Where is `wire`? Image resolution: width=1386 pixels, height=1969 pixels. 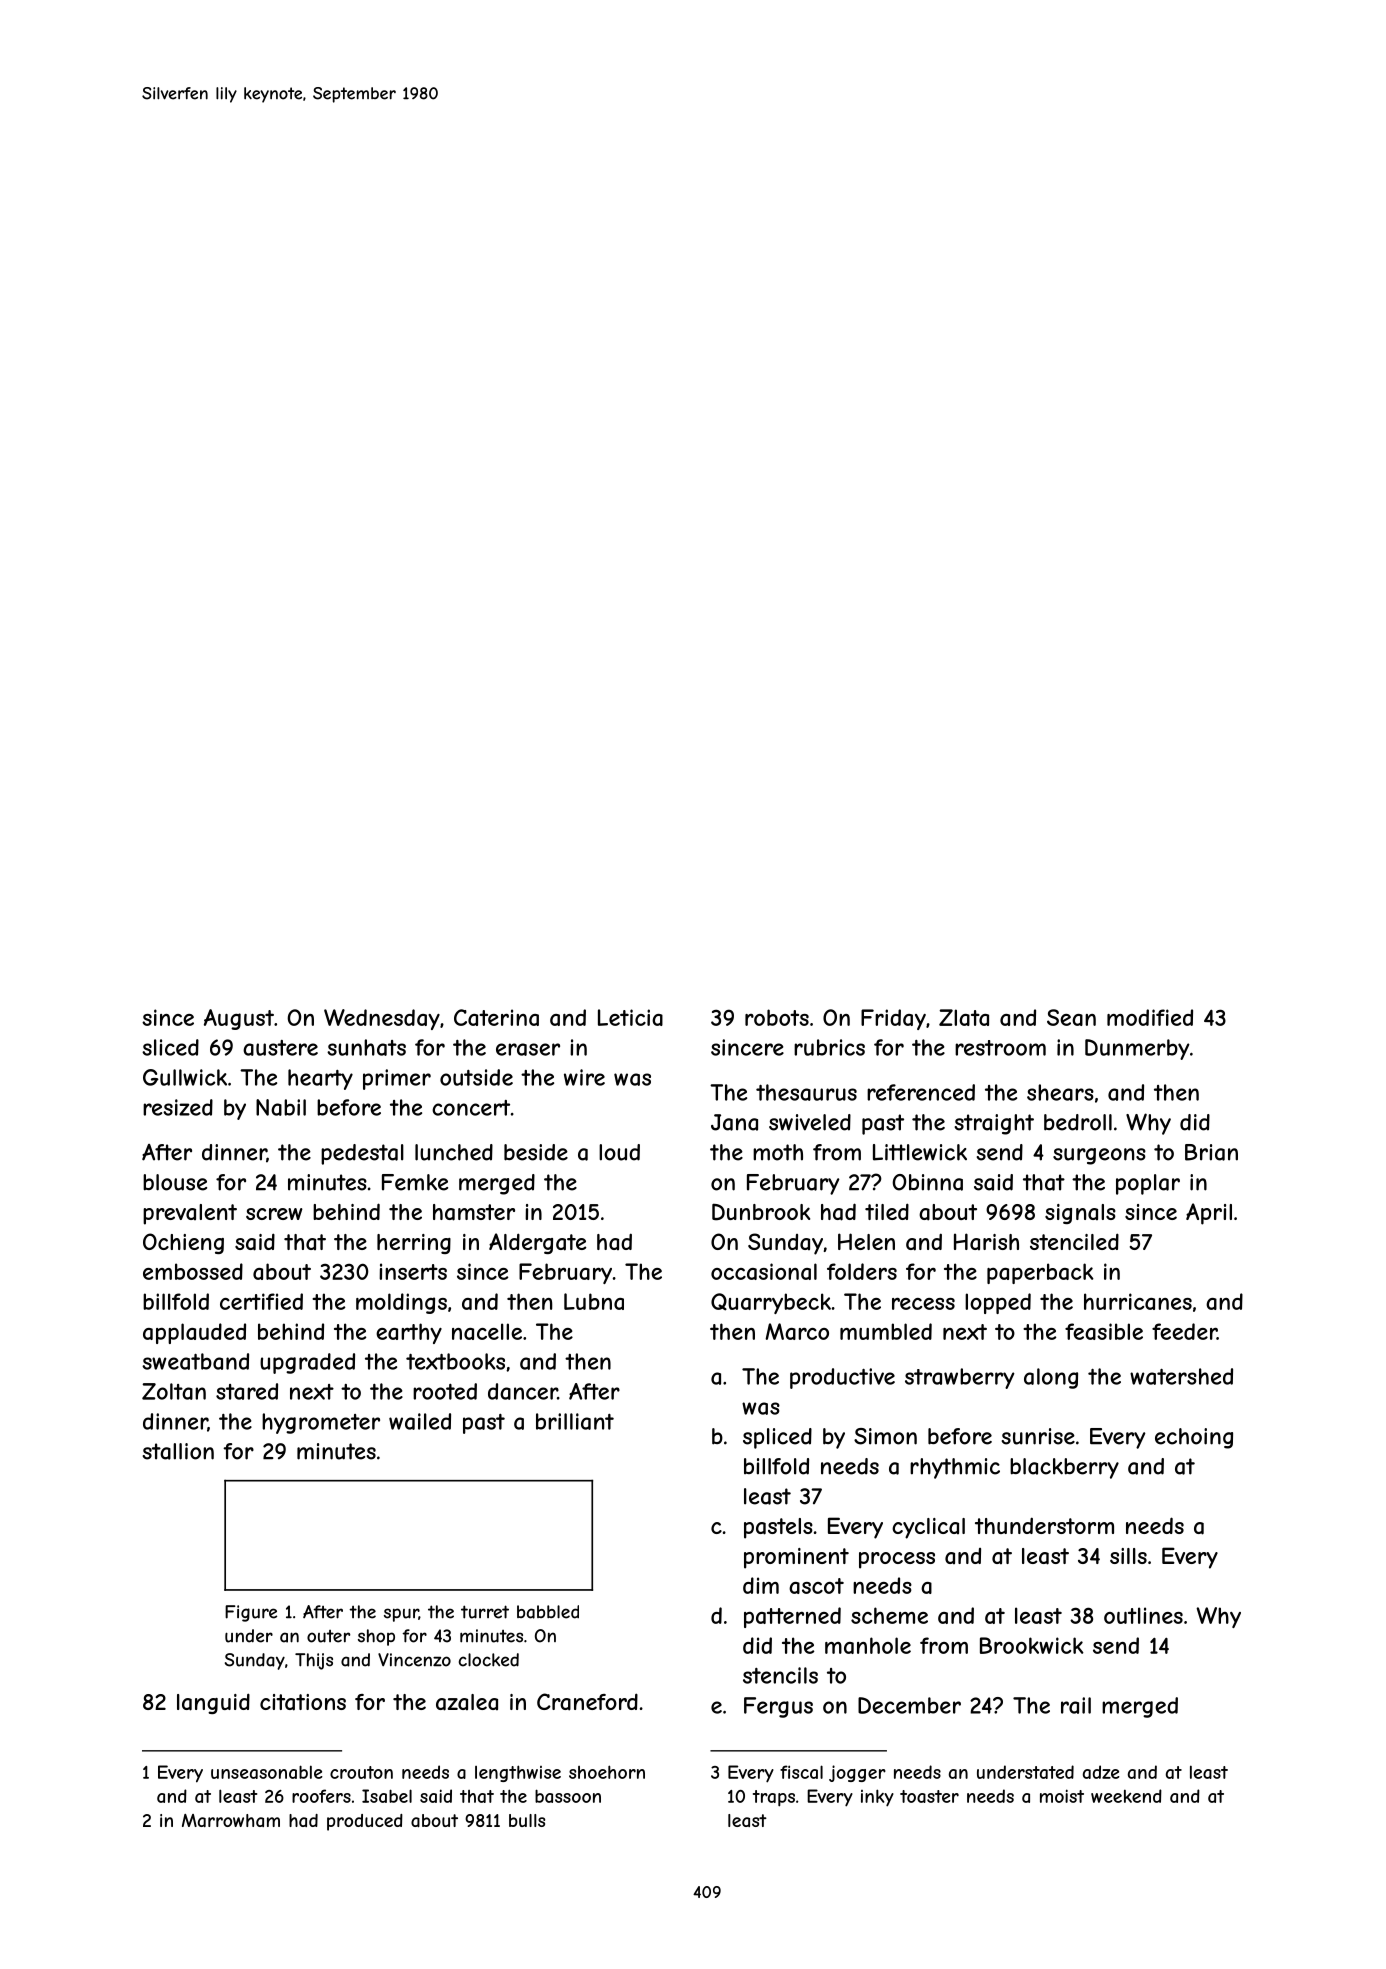
wire is located at coordinates (584, 1077).
